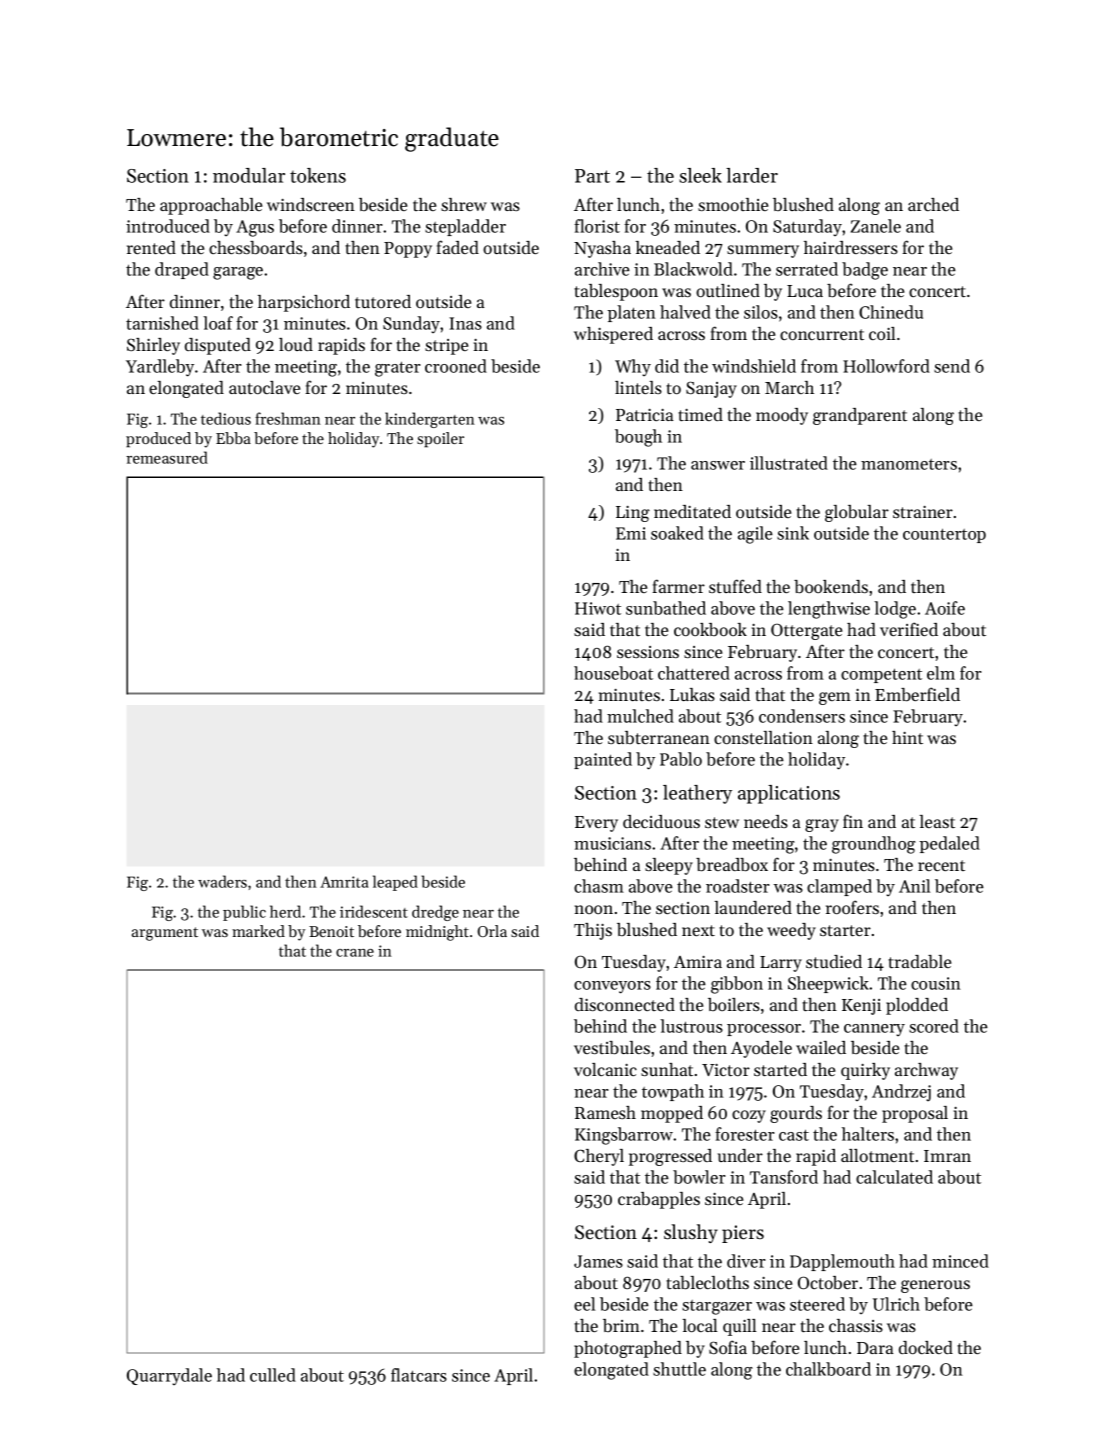 The width and height of the document is (1119, 1448). I want to click on Part, so click(592, 176).
